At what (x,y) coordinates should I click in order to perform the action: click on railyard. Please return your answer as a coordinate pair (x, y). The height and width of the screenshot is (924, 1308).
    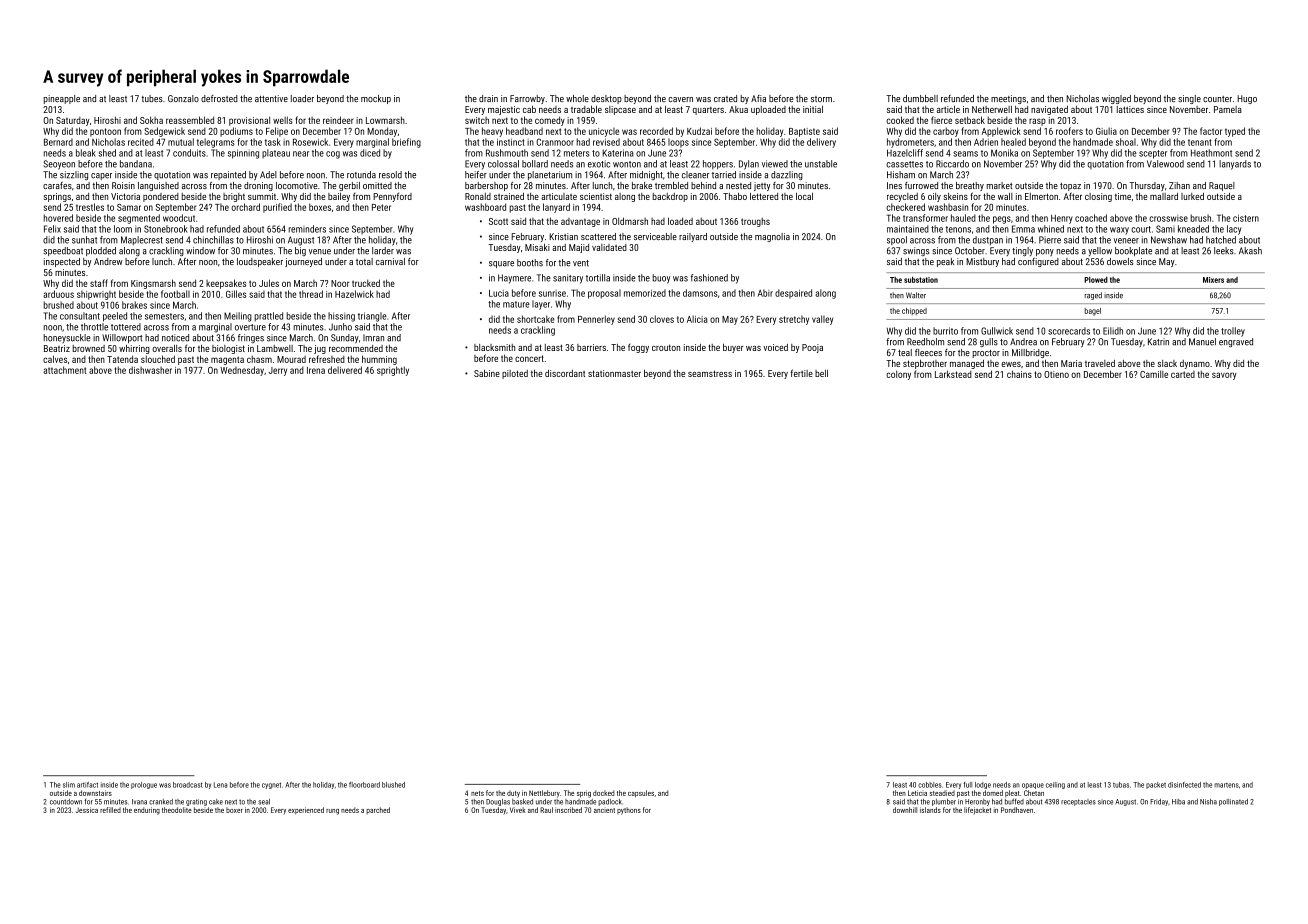
    Looking at the image, I should click on (693, 237).
